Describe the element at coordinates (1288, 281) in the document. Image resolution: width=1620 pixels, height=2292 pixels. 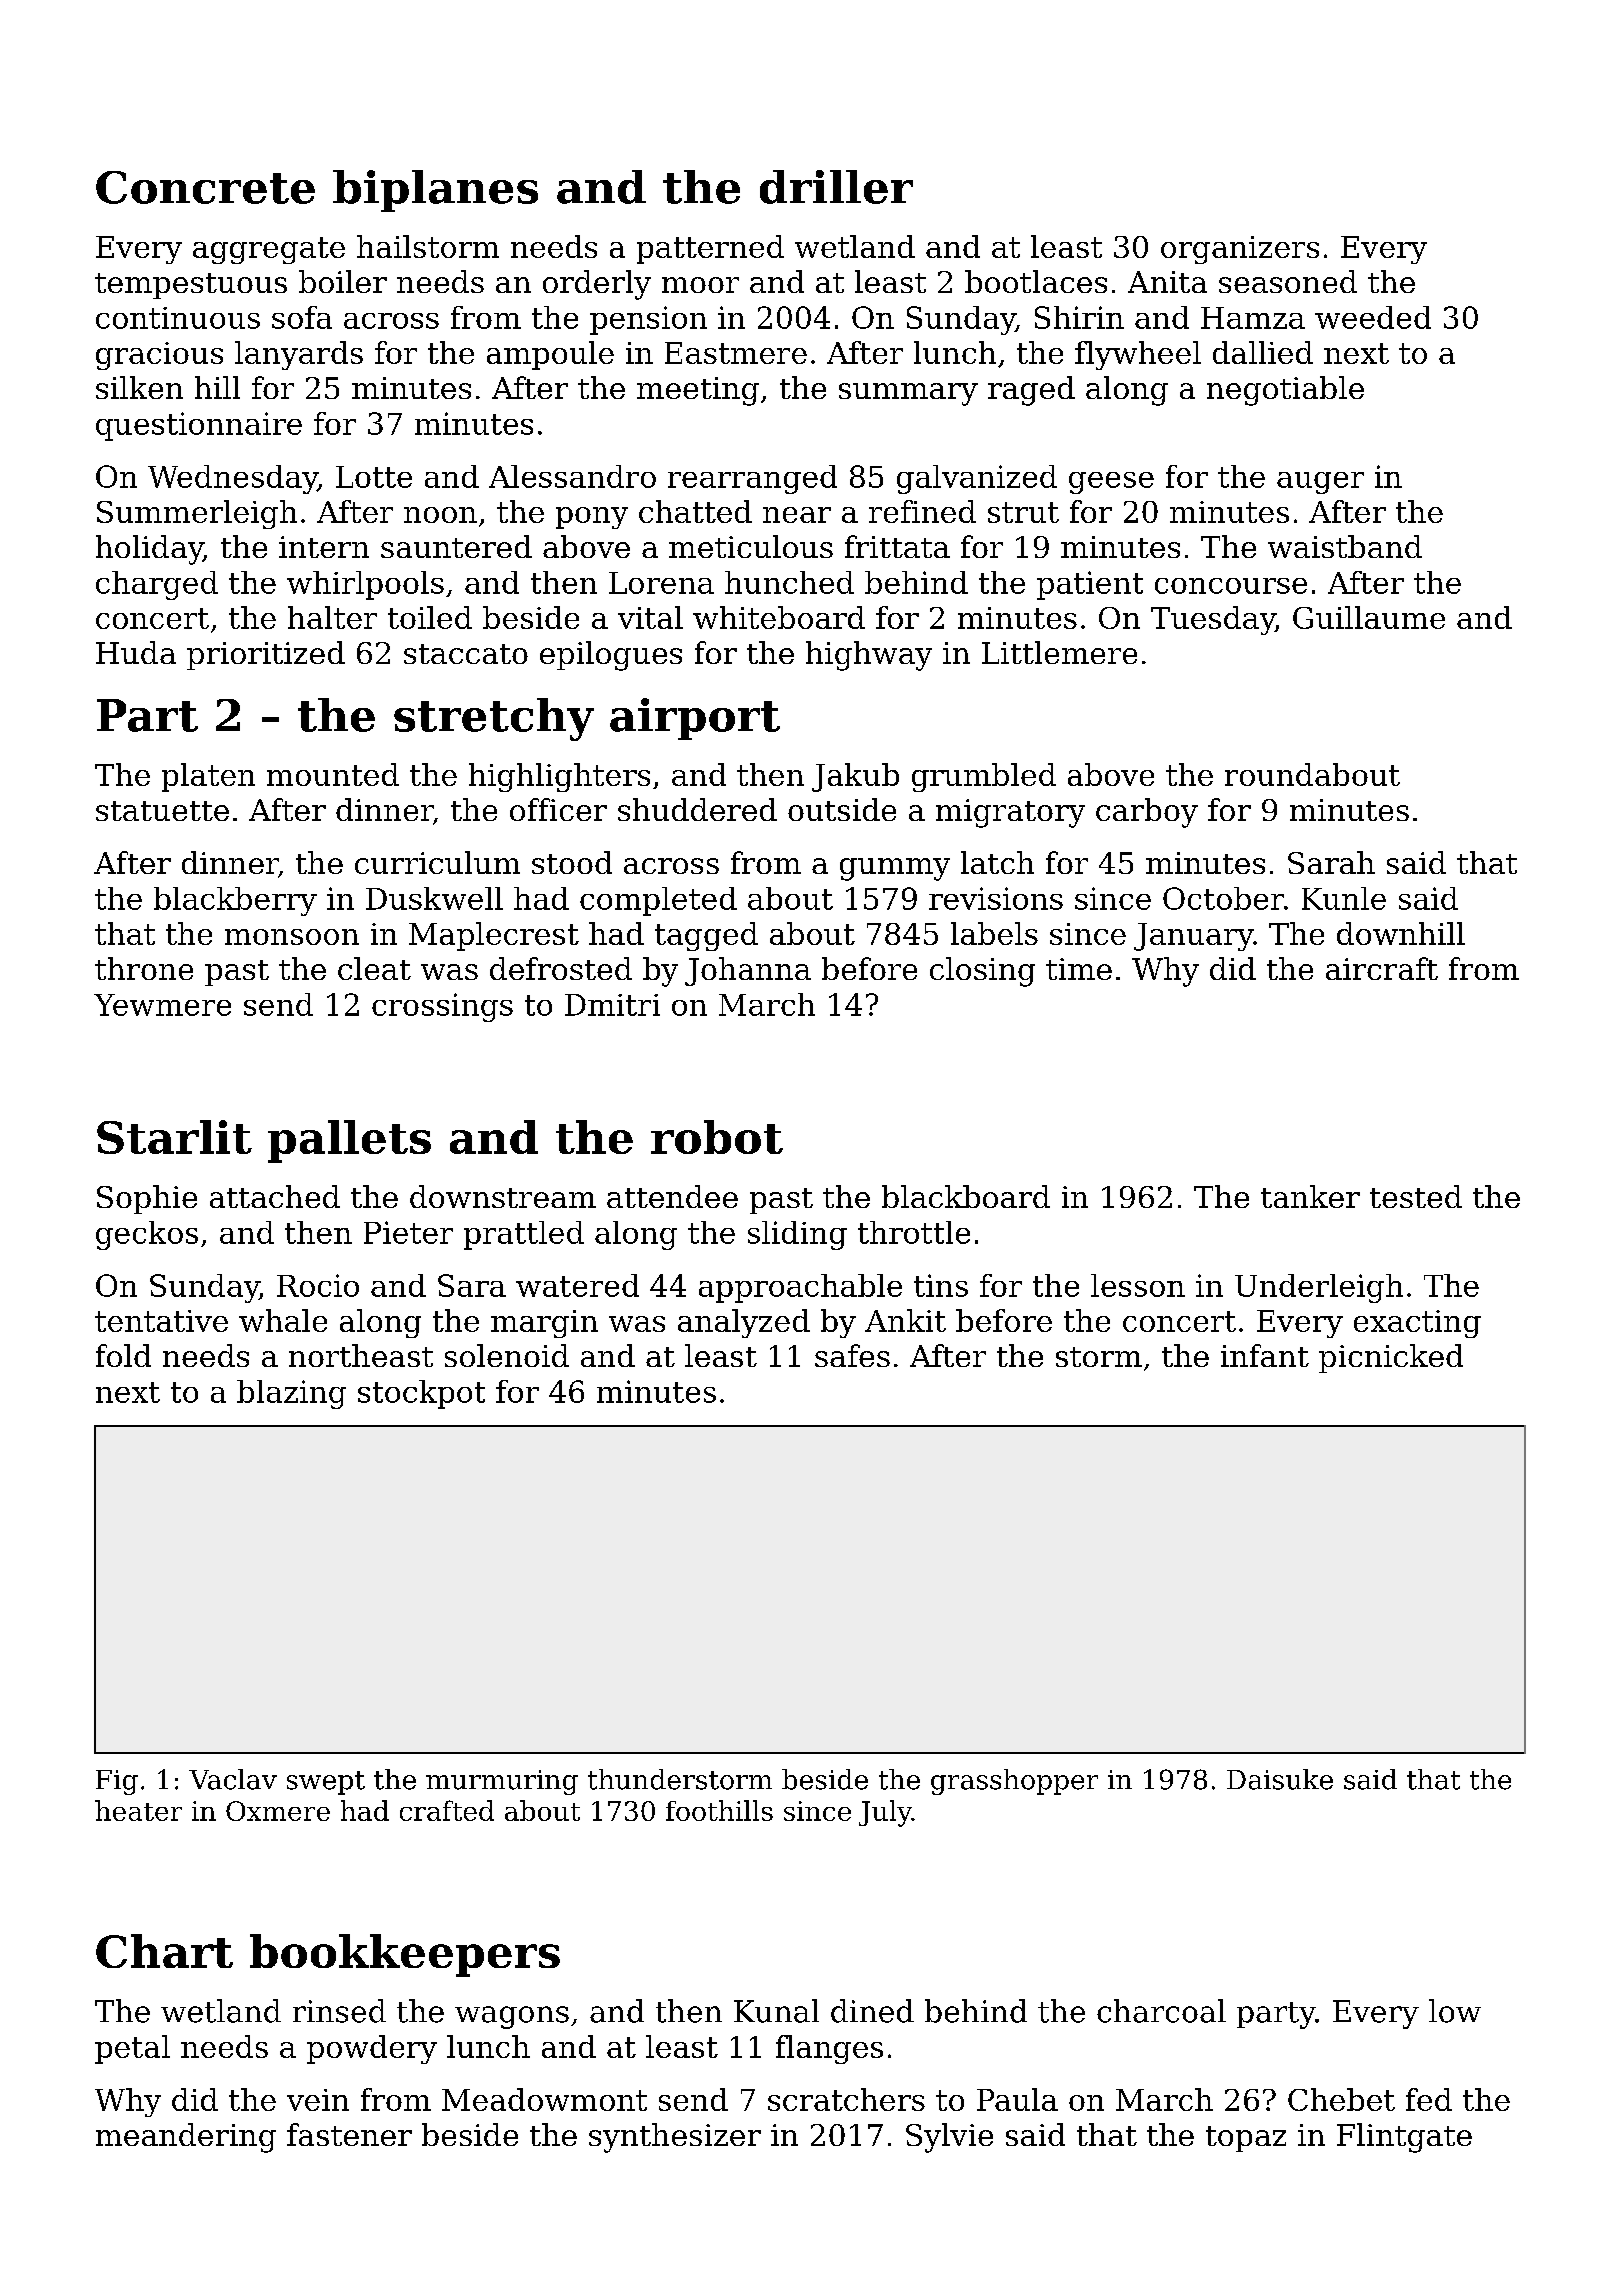
I see `seasoned` at that location.
